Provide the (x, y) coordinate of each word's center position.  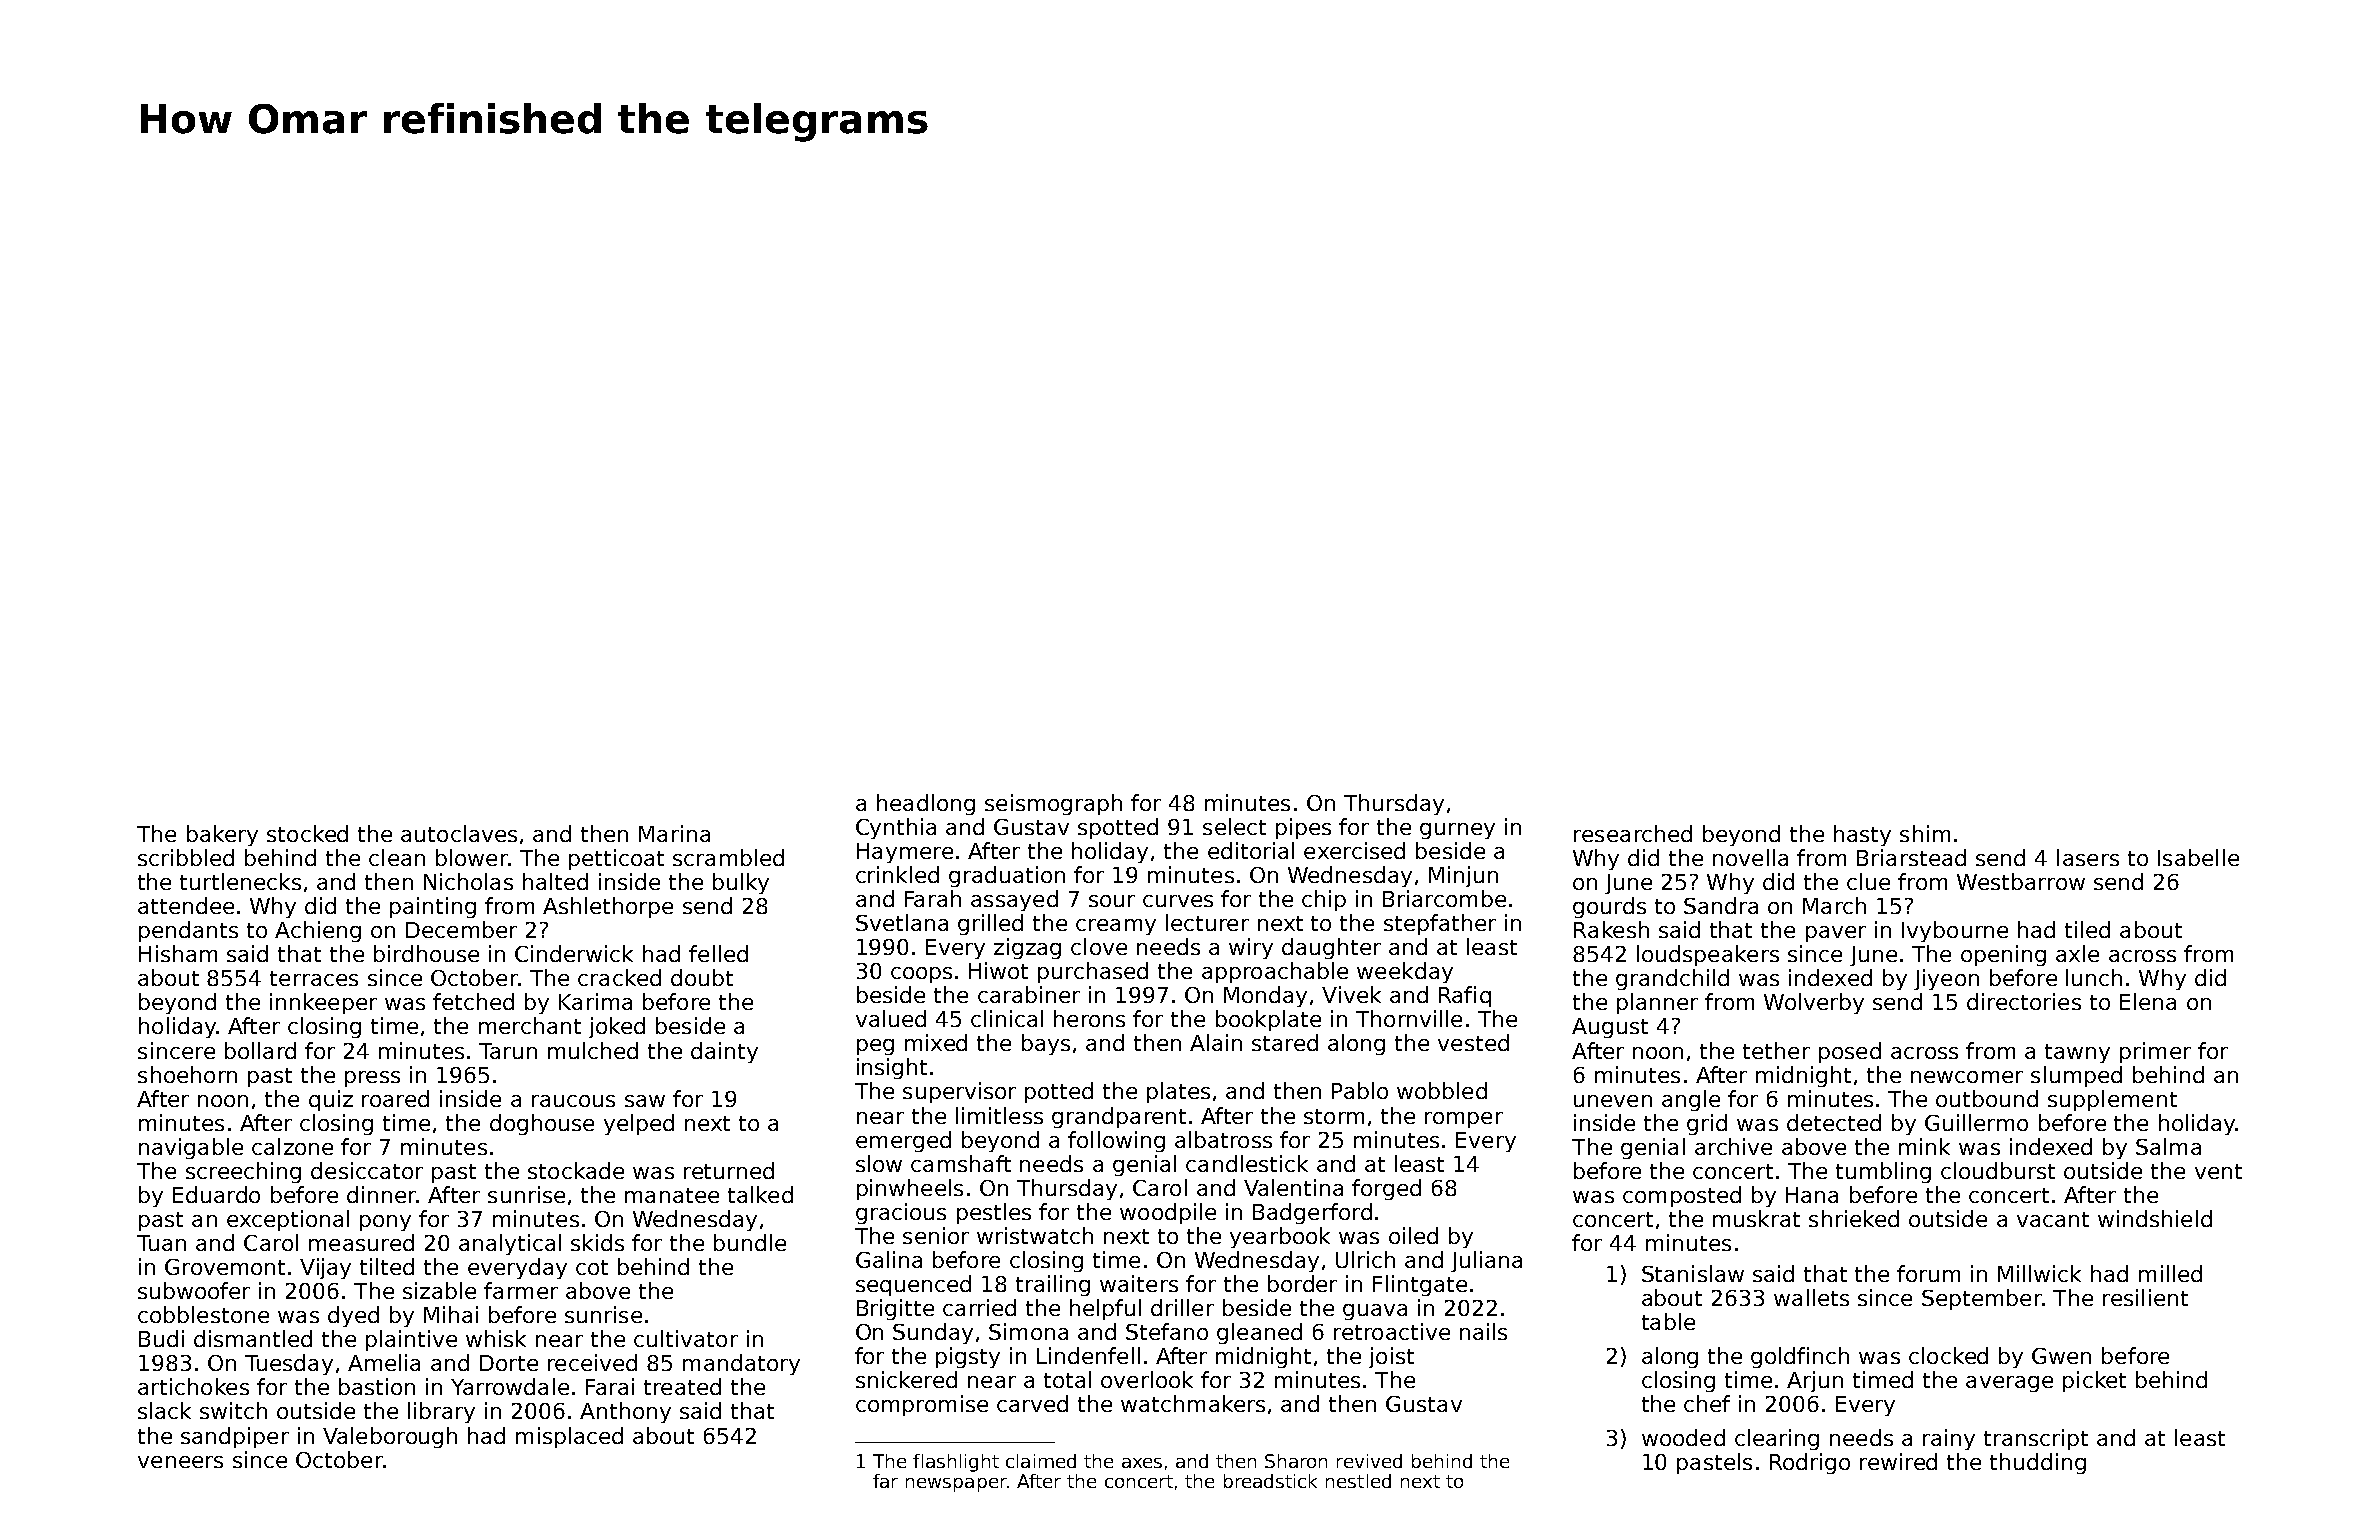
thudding (2038, 1463)
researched (1633, 833)
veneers (180, 1462)
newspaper (956, 1485)
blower (472, 857)
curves (1178, 901)
